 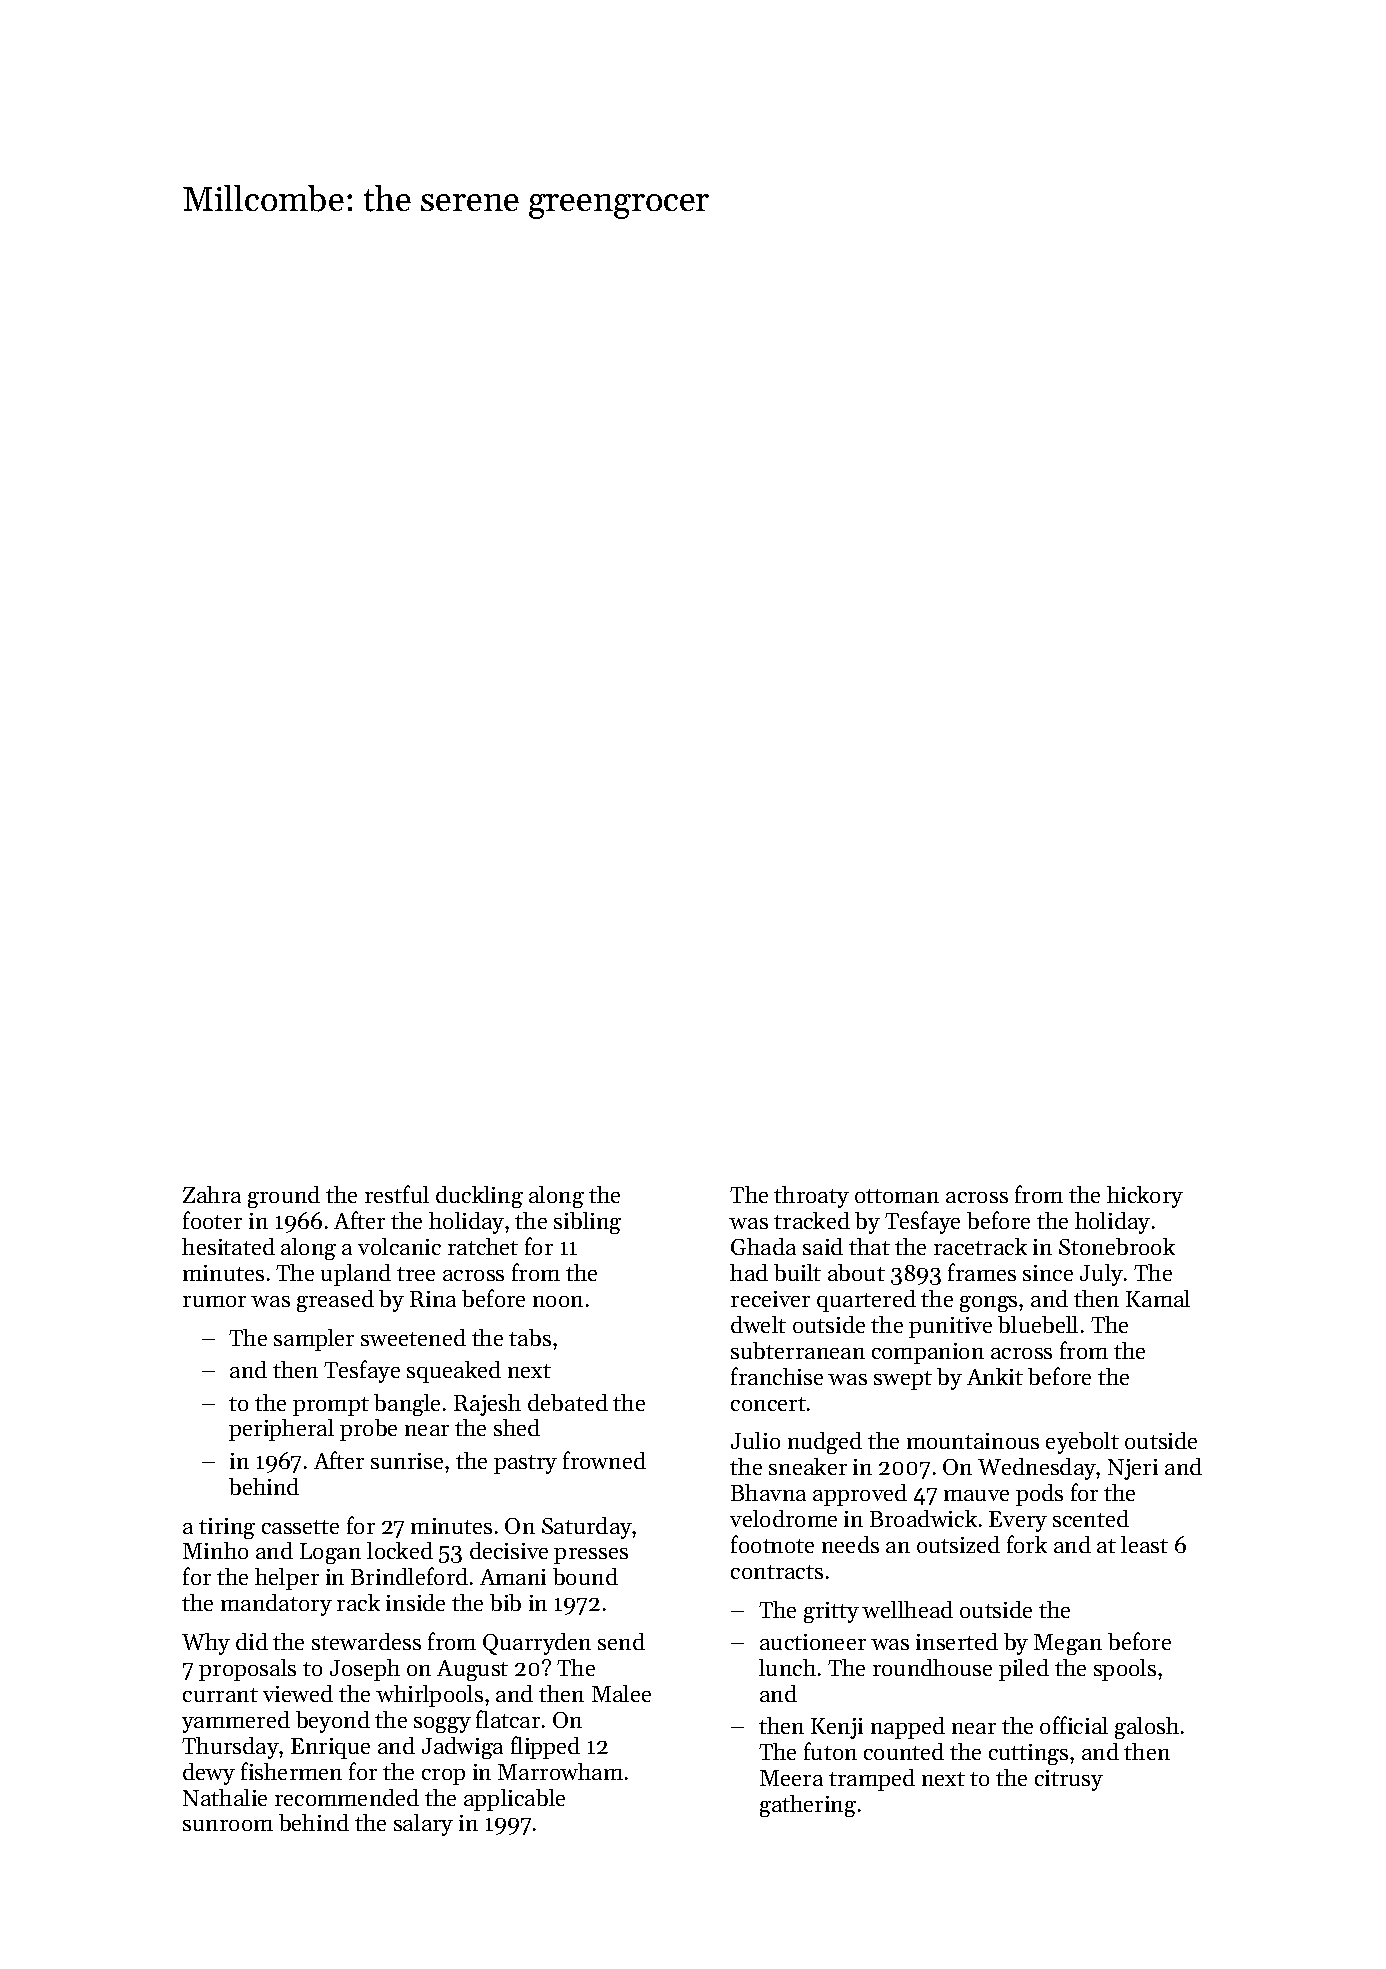 I want to click on roundhouse, so click(x=932, y=1667).
